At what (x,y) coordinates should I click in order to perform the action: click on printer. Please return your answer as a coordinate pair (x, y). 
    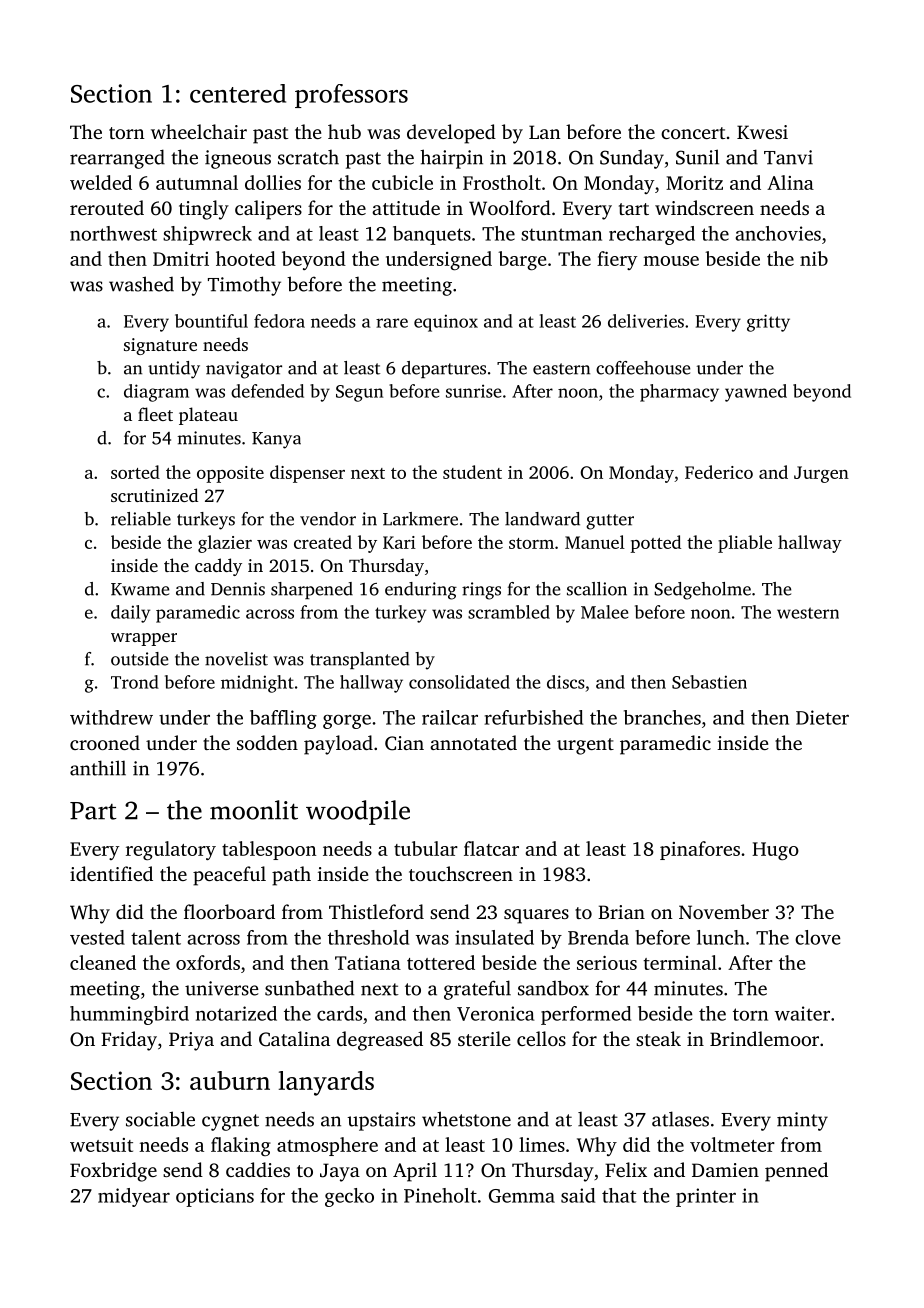
    Looking at the image, I should click on (706, 1197).
